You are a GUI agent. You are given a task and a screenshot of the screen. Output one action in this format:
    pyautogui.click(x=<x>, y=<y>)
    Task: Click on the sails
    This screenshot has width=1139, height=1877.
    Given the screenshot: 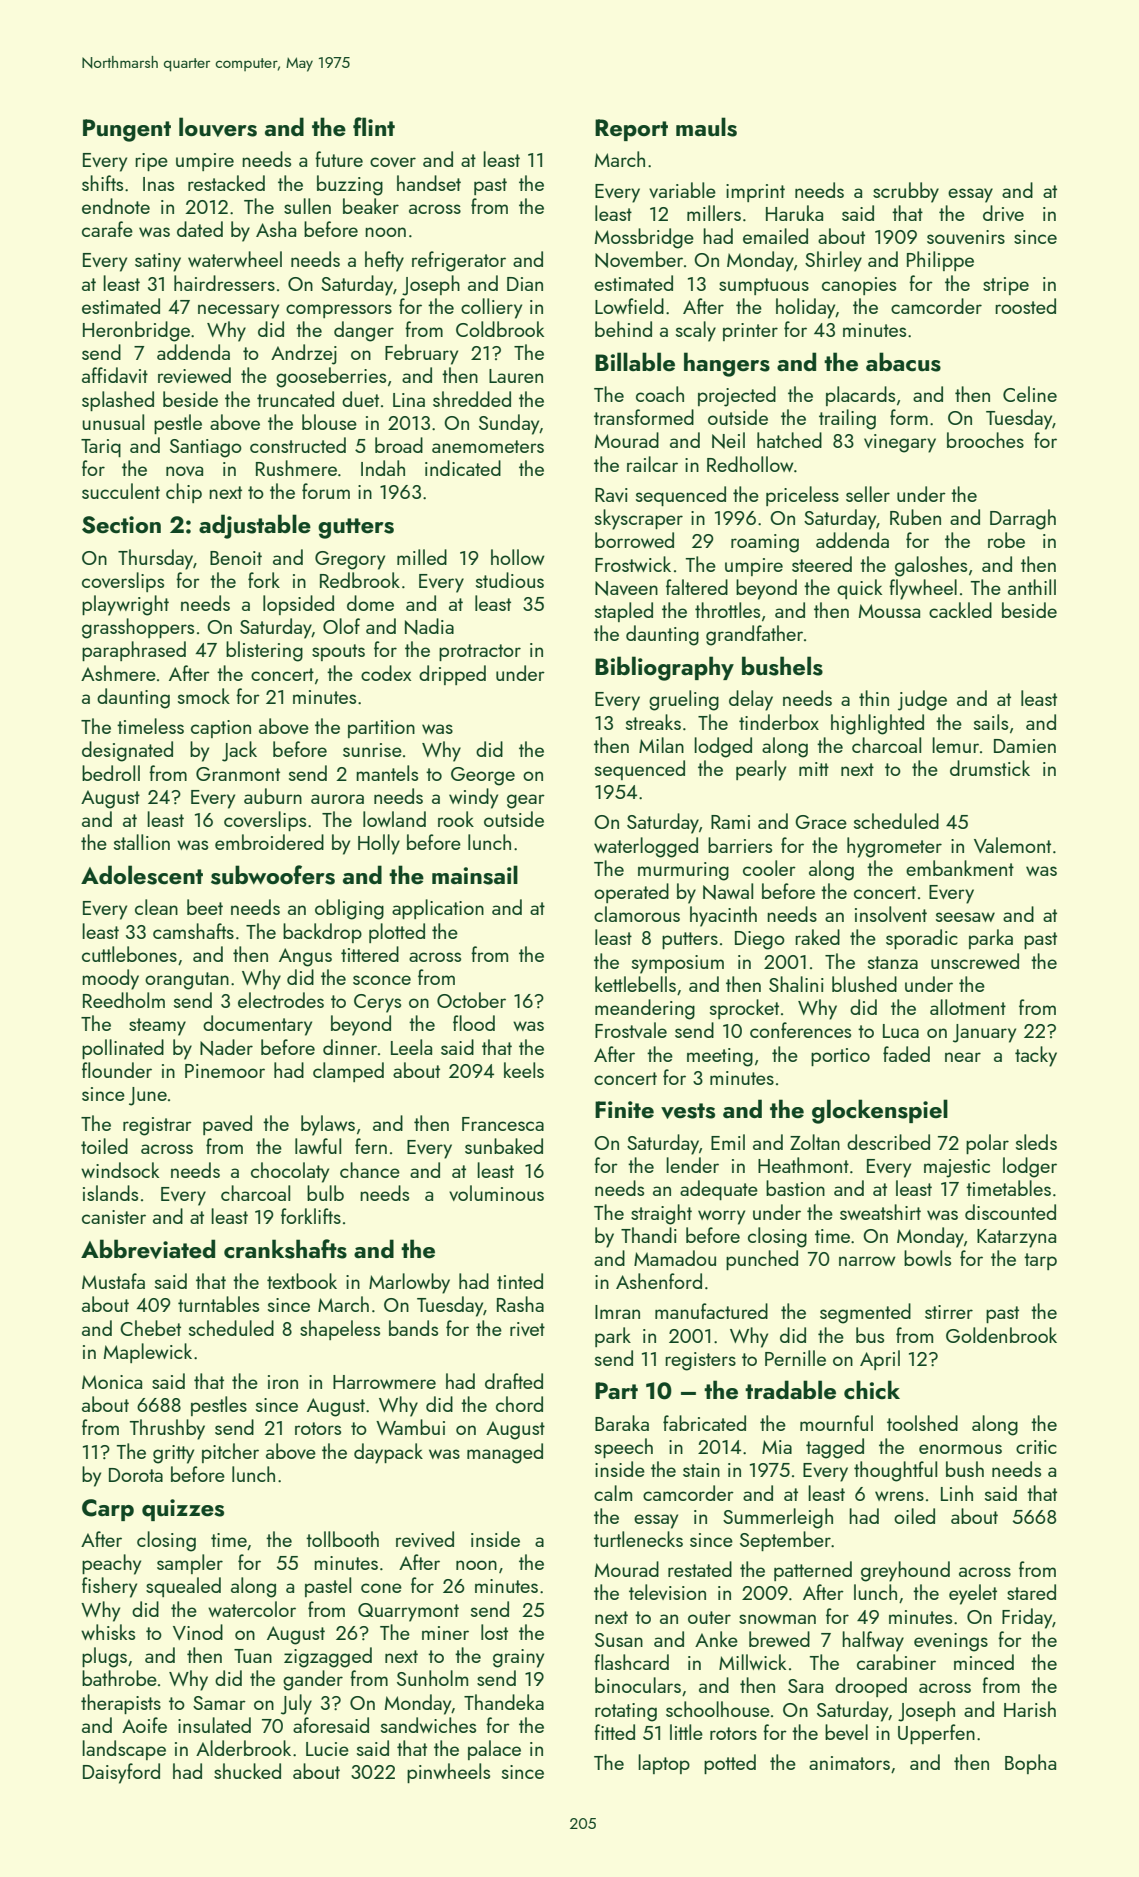 What is the action you would take?
    pyautogui.click(x=991, y=722)
